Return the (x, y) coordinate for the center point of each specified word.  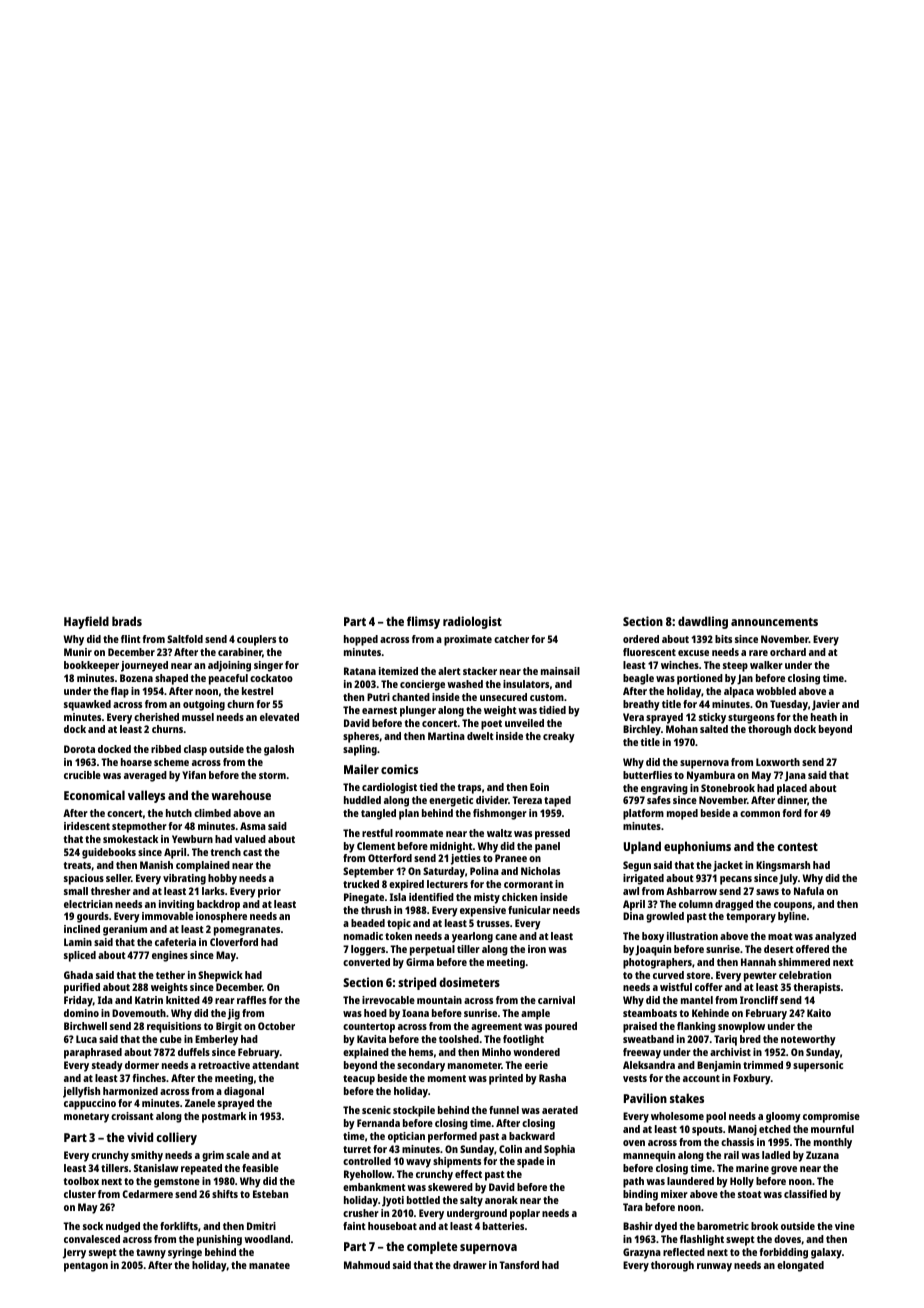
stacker (480, 671)
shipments (457, 1162)
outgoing (204, 705)
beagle (638, 679)
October (276, 1026)
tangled (378, 814)
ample (535, 1014)
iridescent (87, 826)
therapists (817, 988)
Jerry (74, 1253)
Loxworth (778, 762)
